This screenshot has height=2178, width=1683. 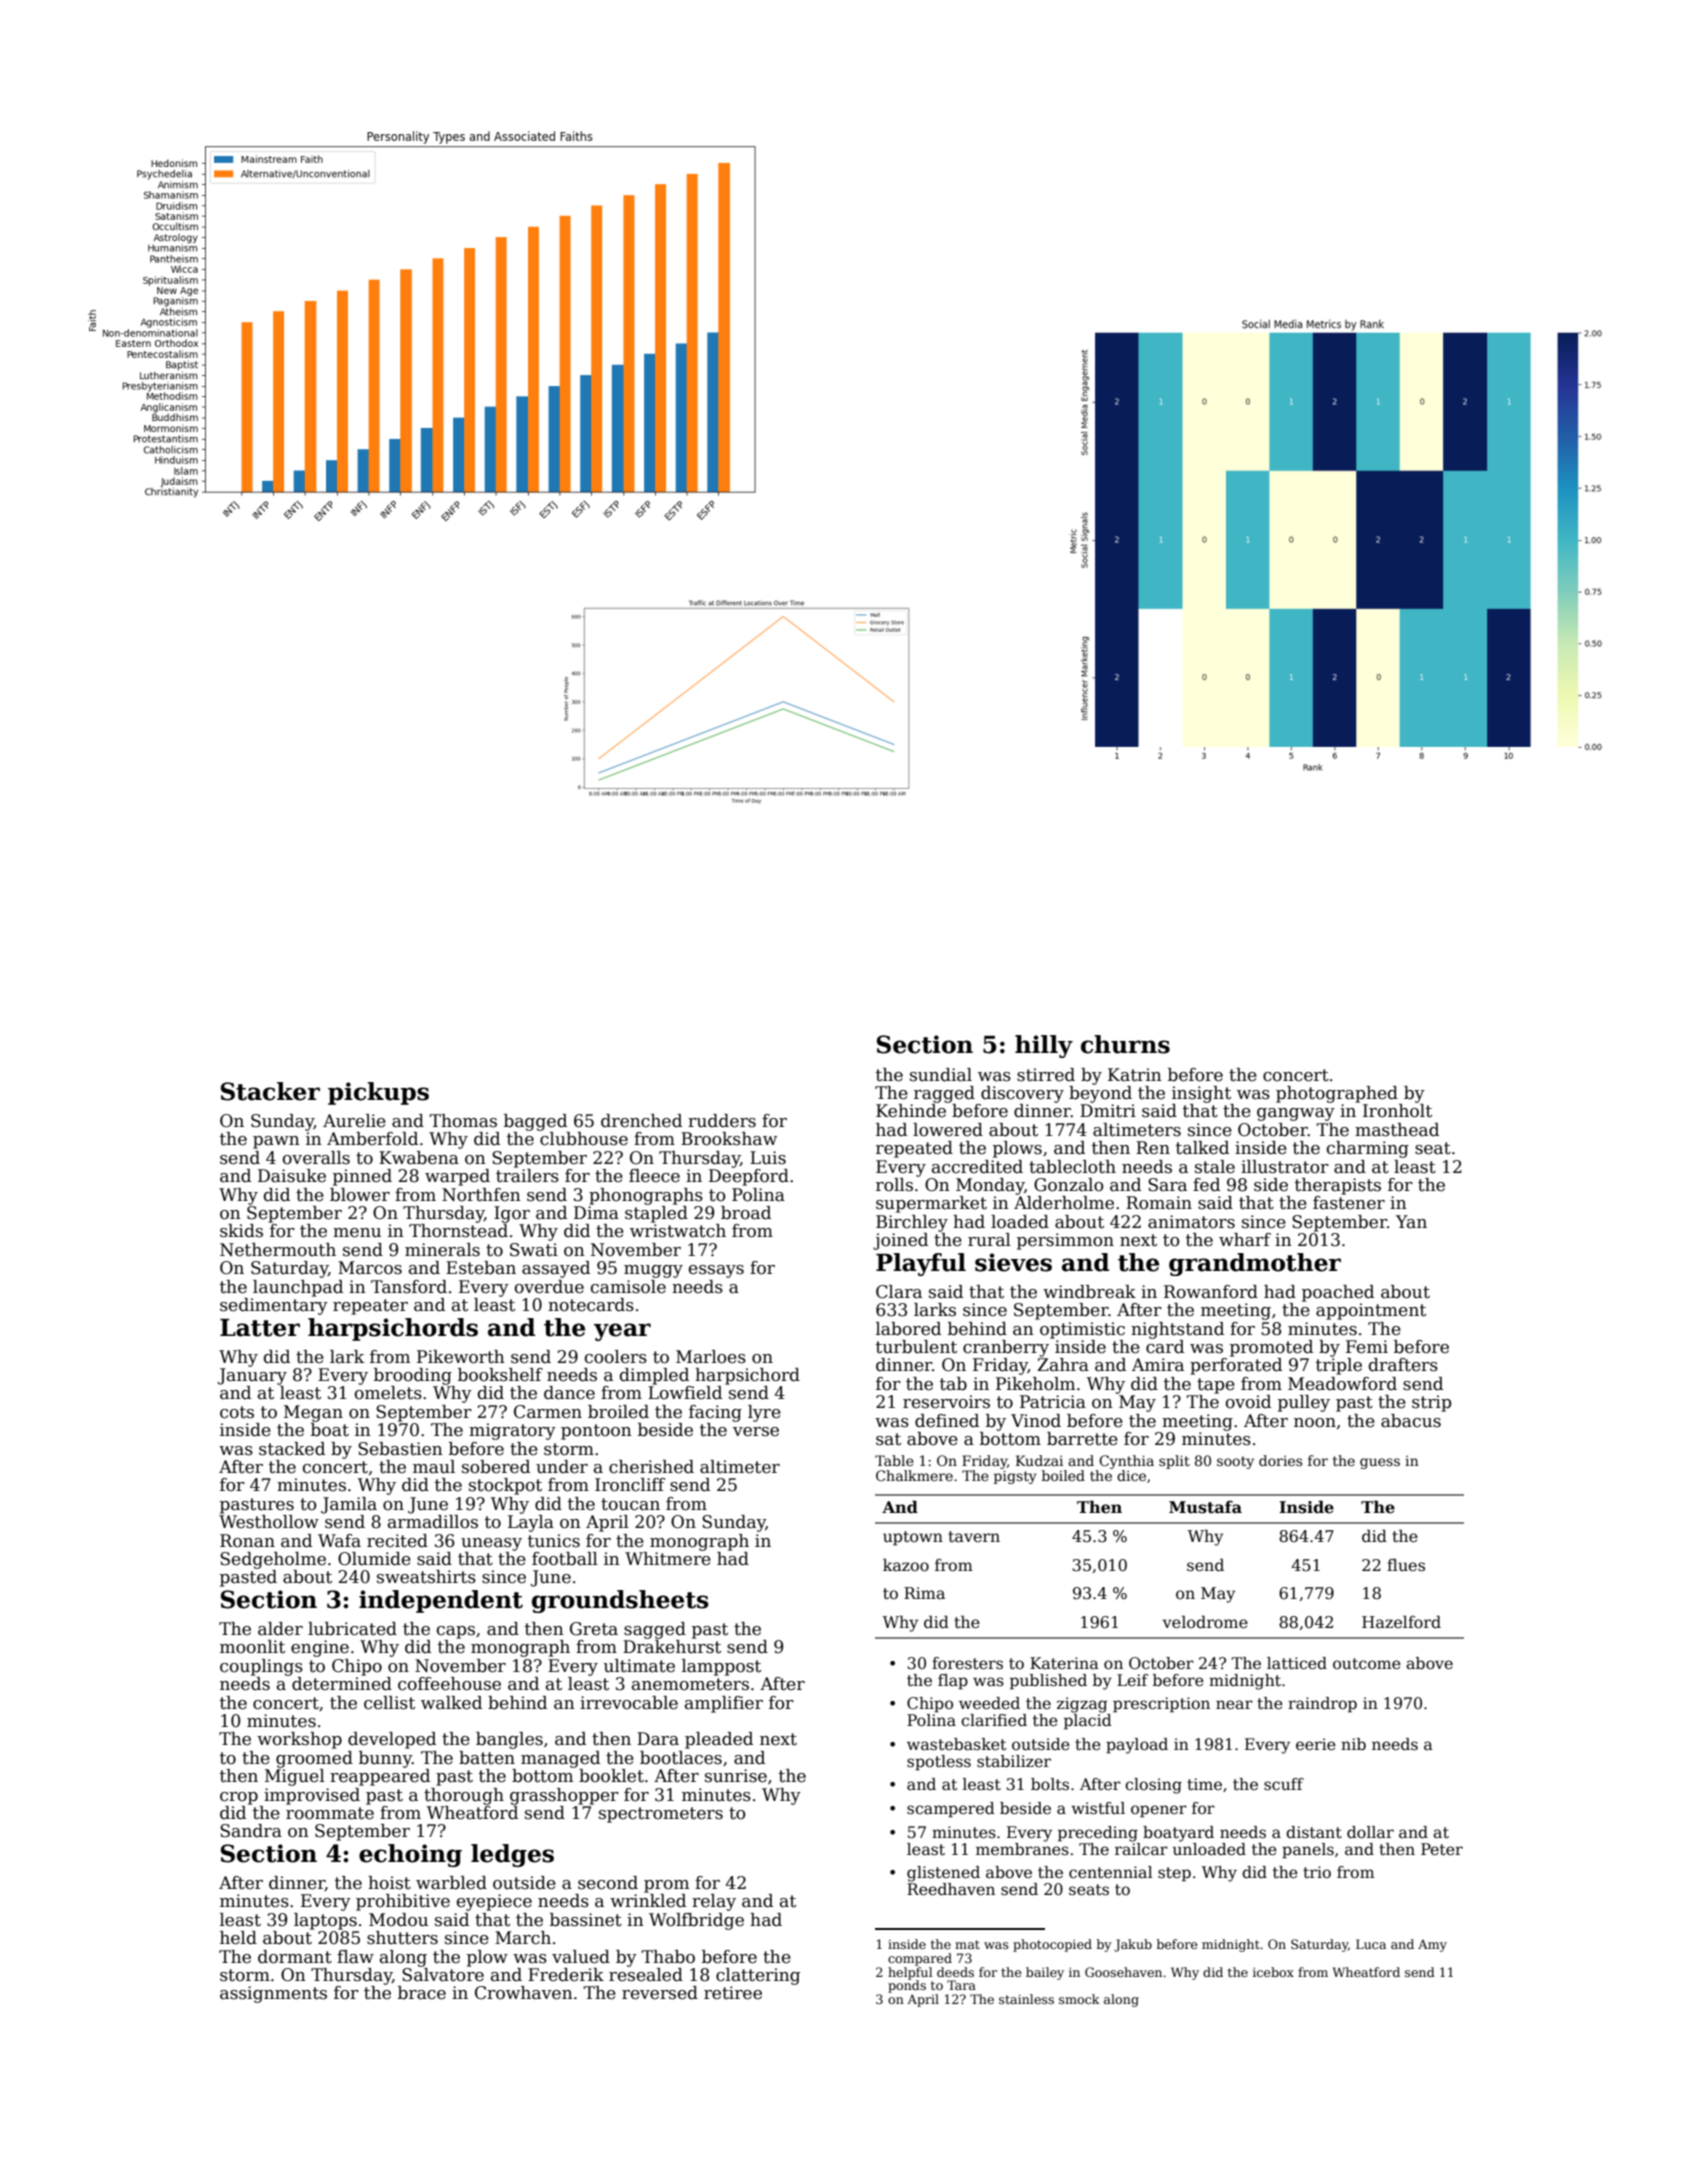 What do you see at coordinates (912, 1223) in the screenshot?
I see `Birchley` at bounding box center [912, 1223].
